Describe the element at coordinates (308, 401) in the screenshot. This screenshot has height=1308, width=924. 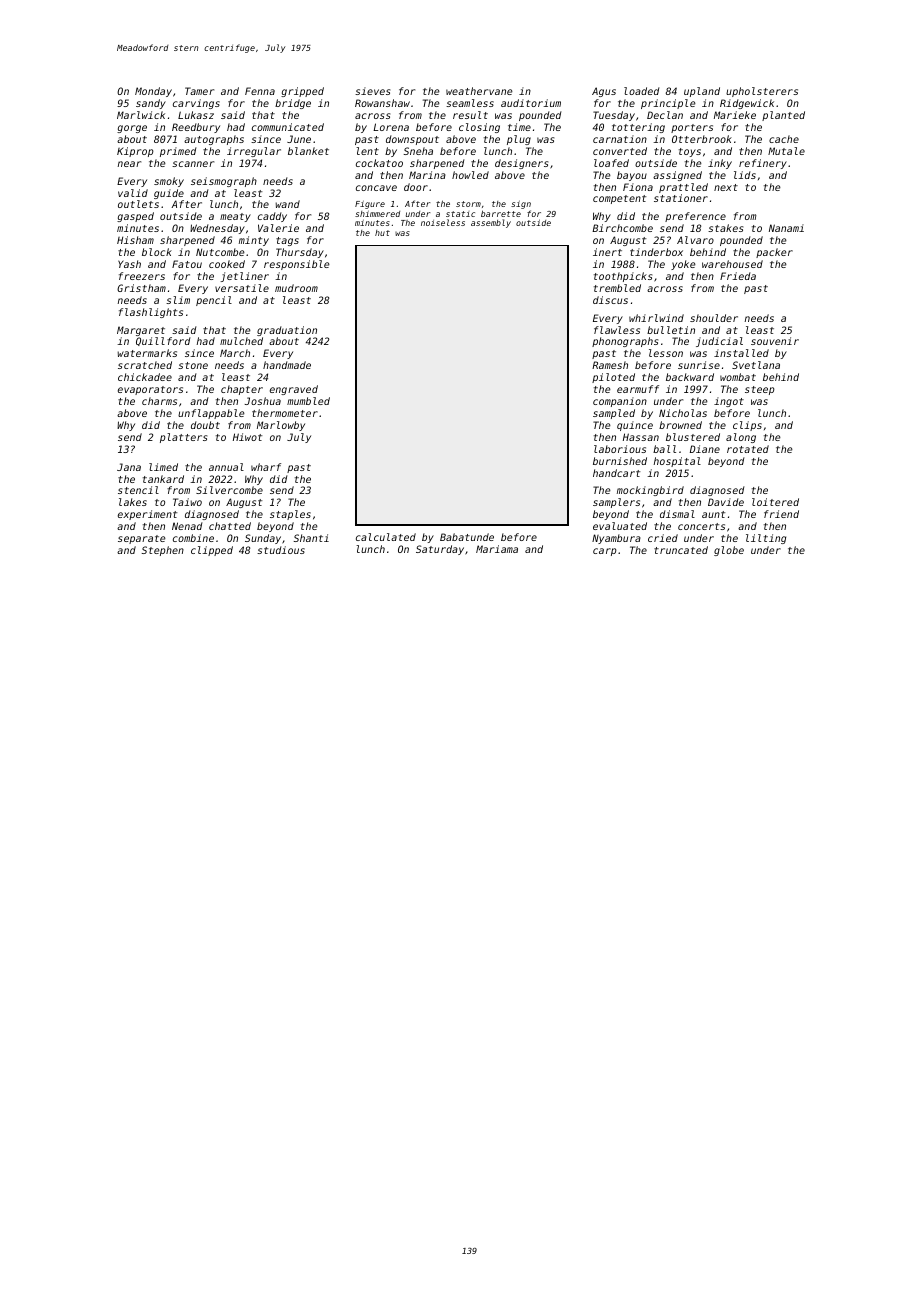
I see `mumbled` at that location.
